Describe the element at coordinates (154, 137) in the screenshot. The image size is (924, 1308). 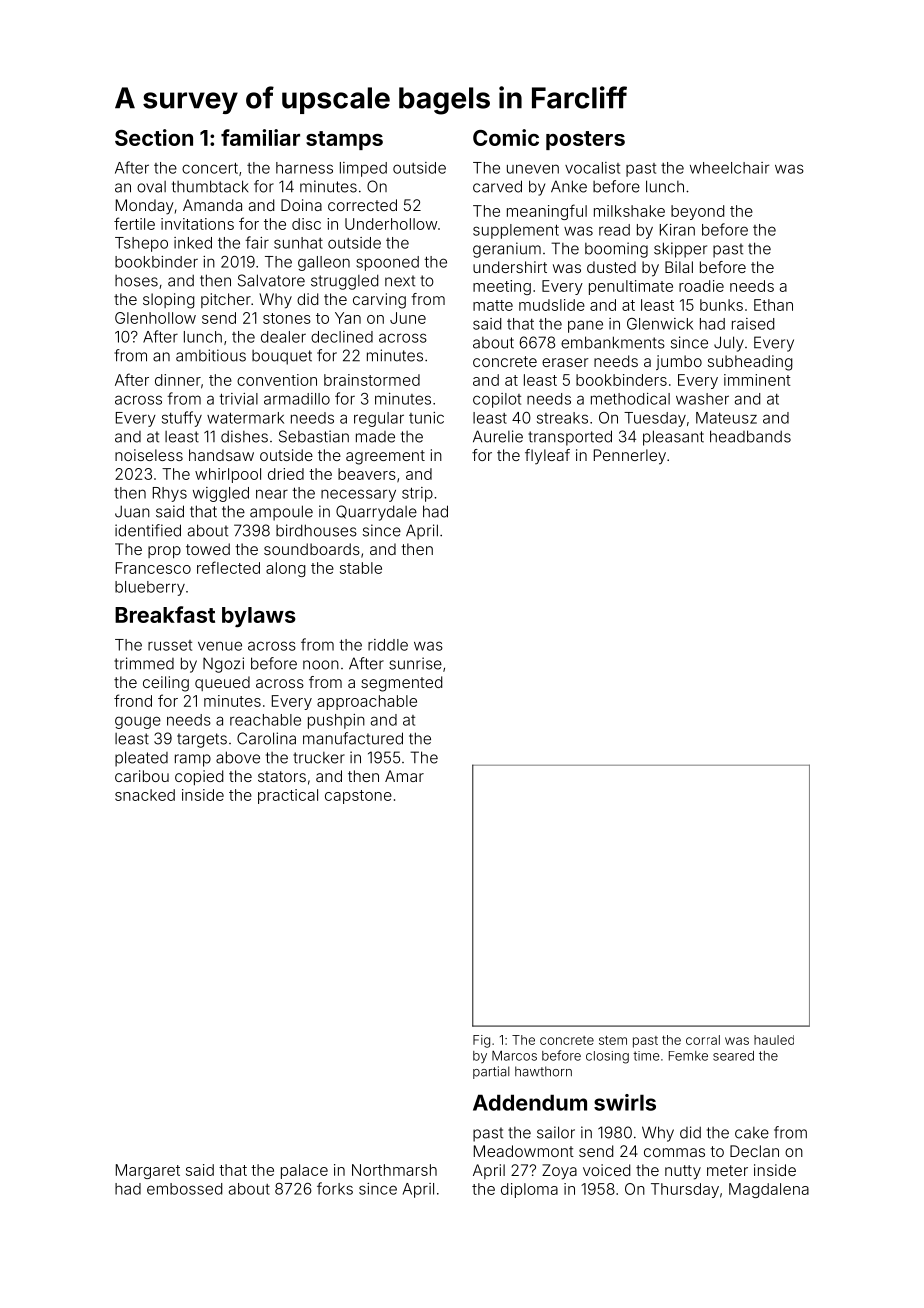
I see `Section` at that location.
